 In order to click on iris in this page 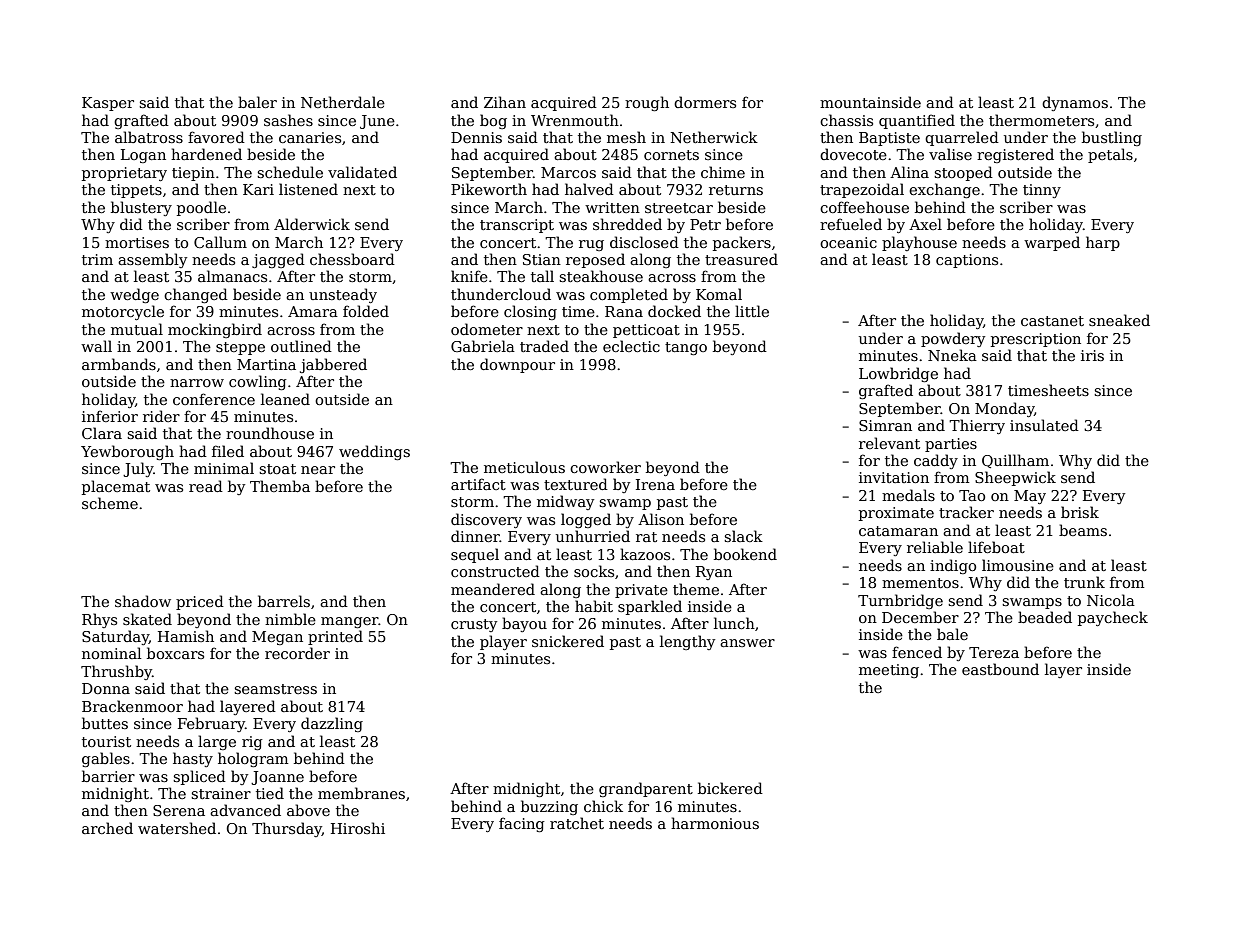, I will do `click(1092, 355)`.
